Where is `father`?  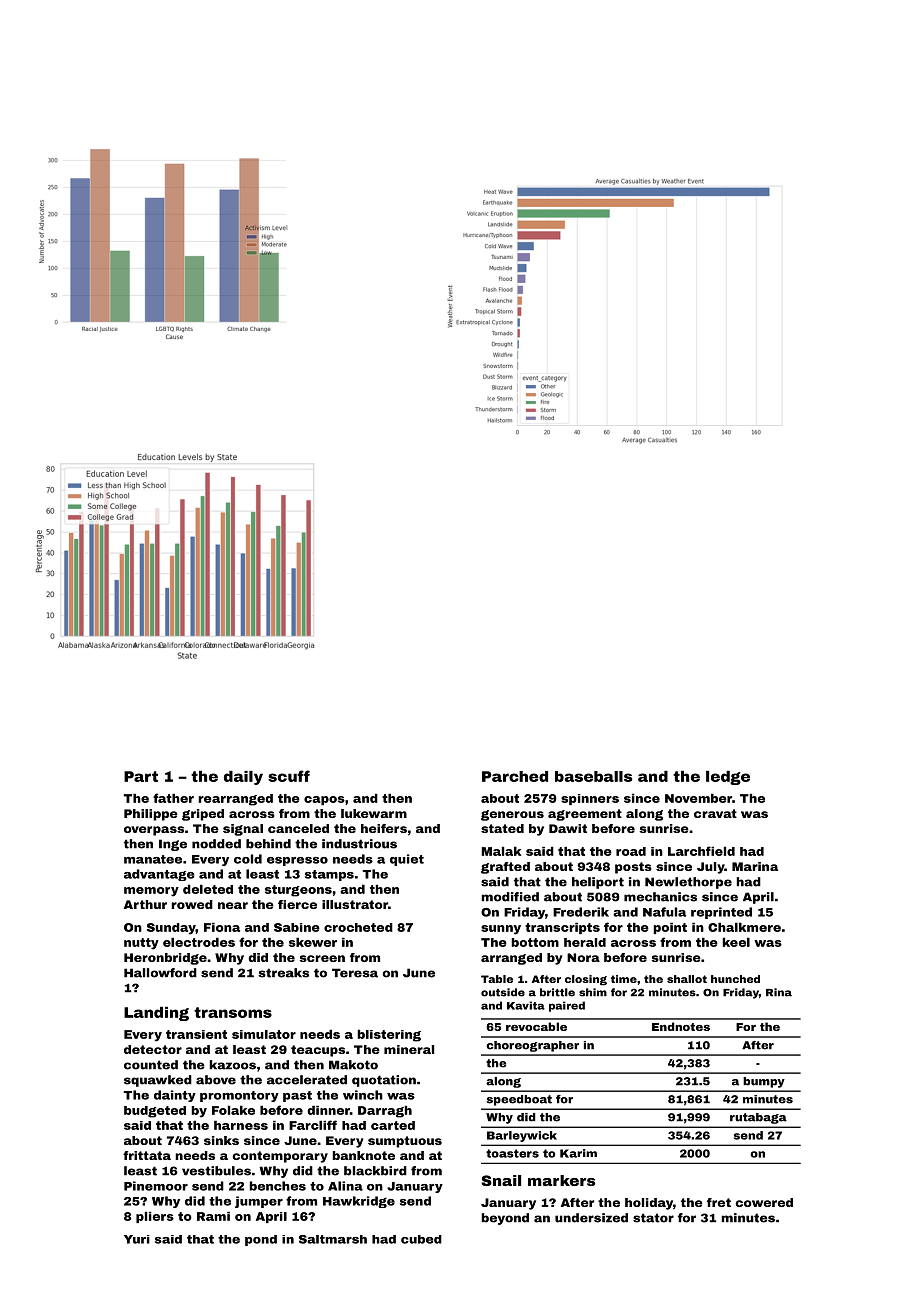
father is located at coordinates (173, 798).
